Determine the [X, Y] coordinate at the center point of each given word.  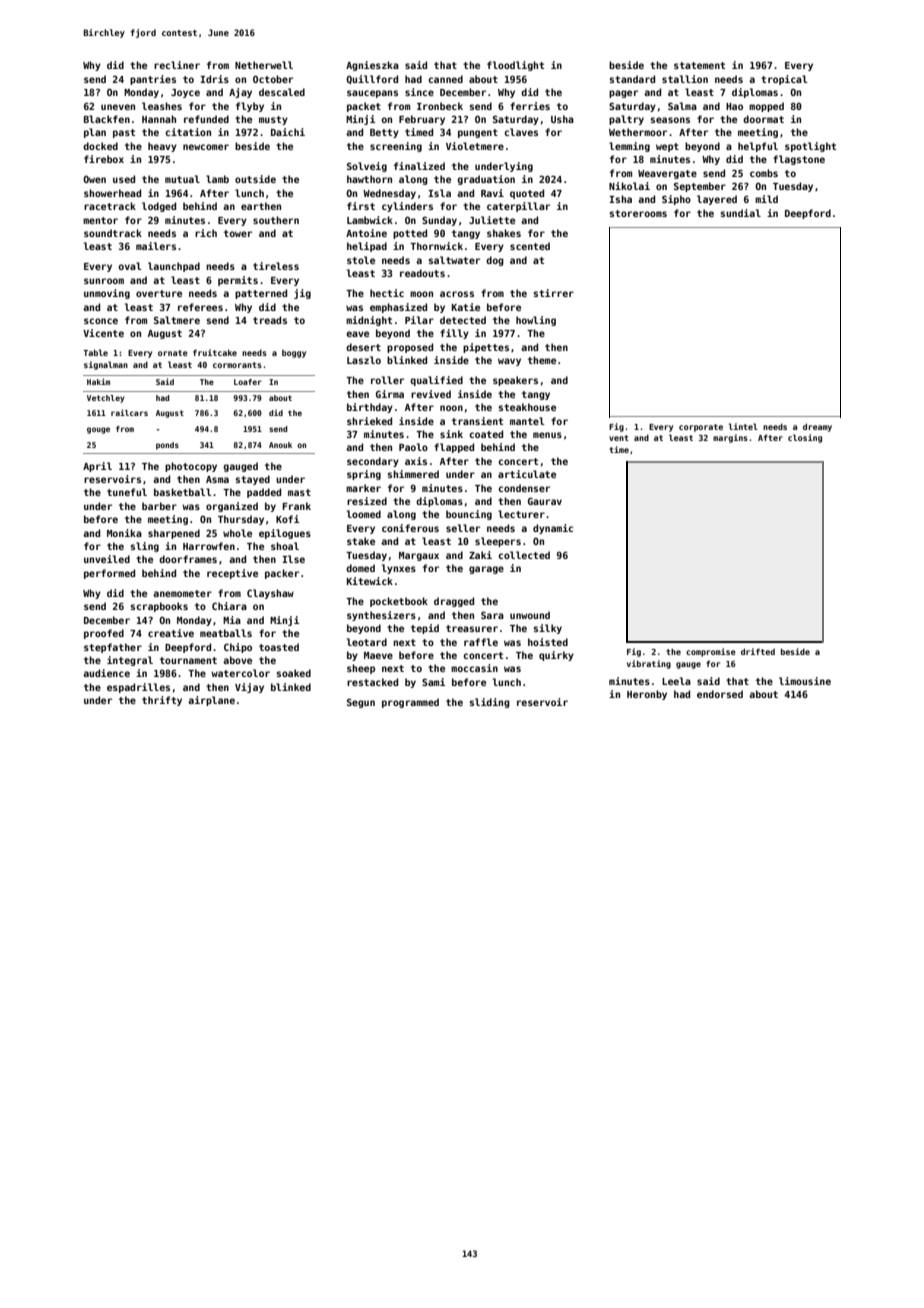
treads [270, 320]
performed [109, 574]
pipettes [486, 348]
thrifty [162, 701]
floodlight [515, 66]
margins [730, 438]
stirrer [554, 293]
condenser [524, 488]
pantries [153, 80]
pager [623, 94]
